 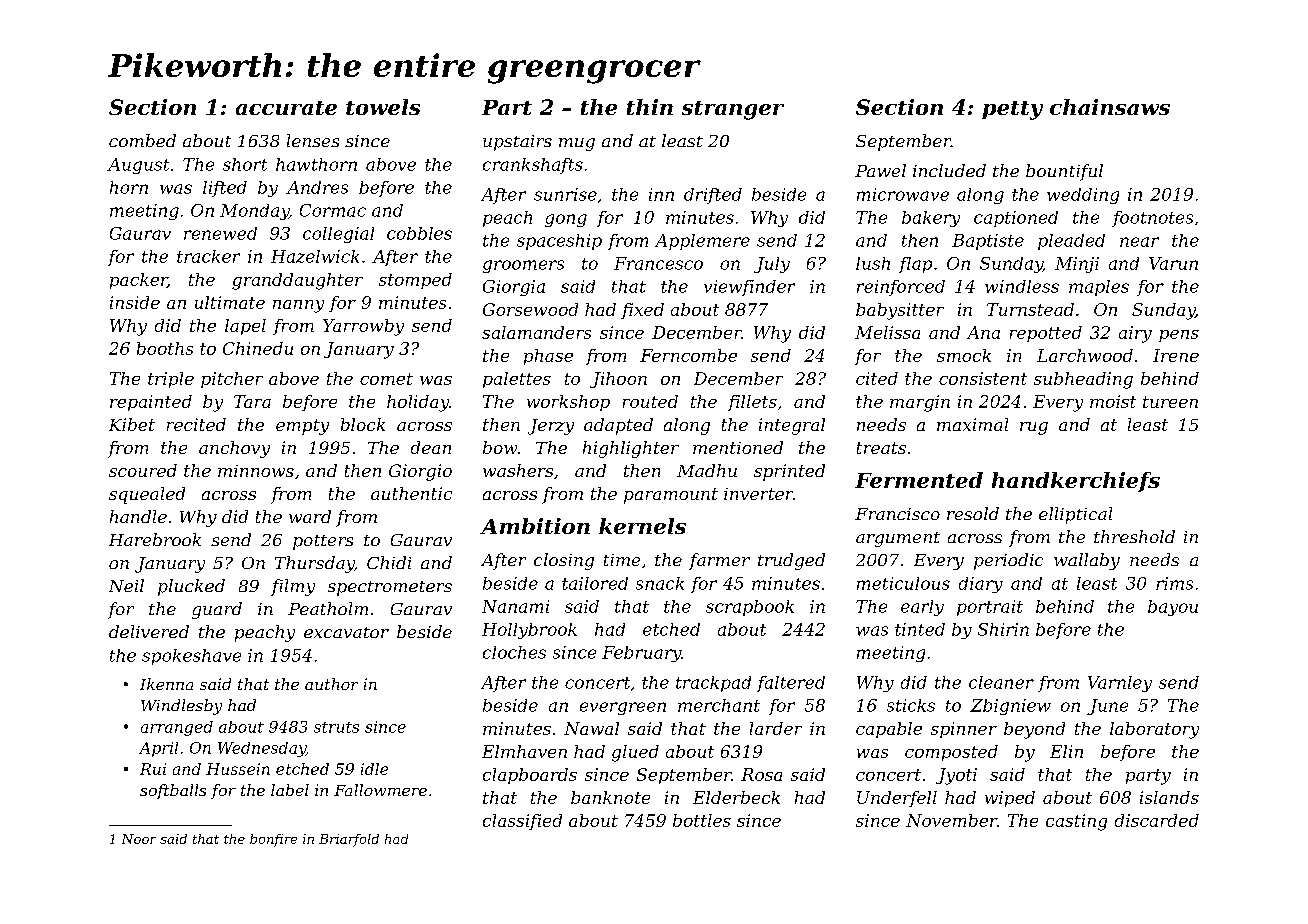 I want to click on chainsaws, so click(x=1110, y=107).
